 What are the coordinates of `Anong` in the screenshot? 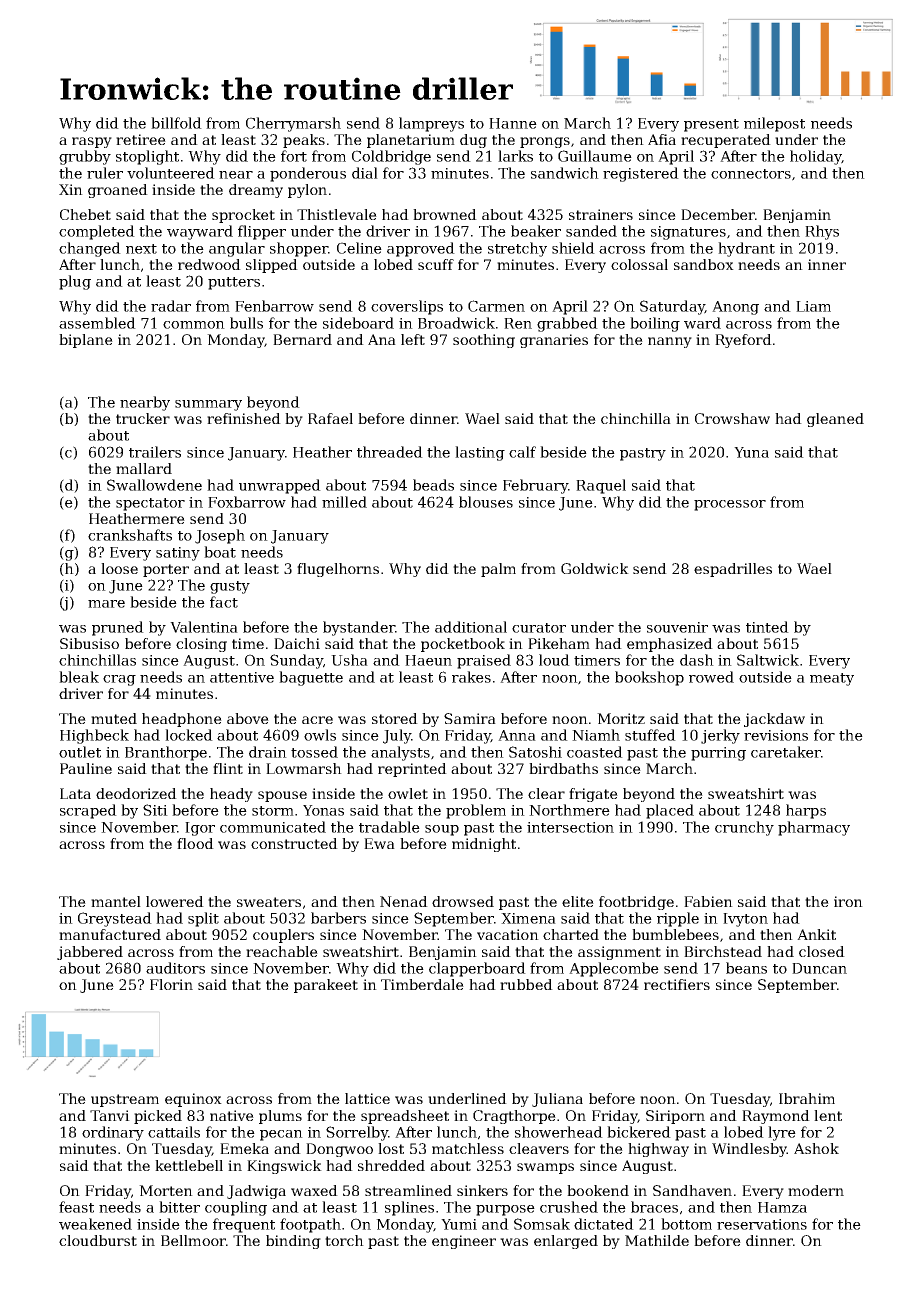 It's located at (735, 308).
